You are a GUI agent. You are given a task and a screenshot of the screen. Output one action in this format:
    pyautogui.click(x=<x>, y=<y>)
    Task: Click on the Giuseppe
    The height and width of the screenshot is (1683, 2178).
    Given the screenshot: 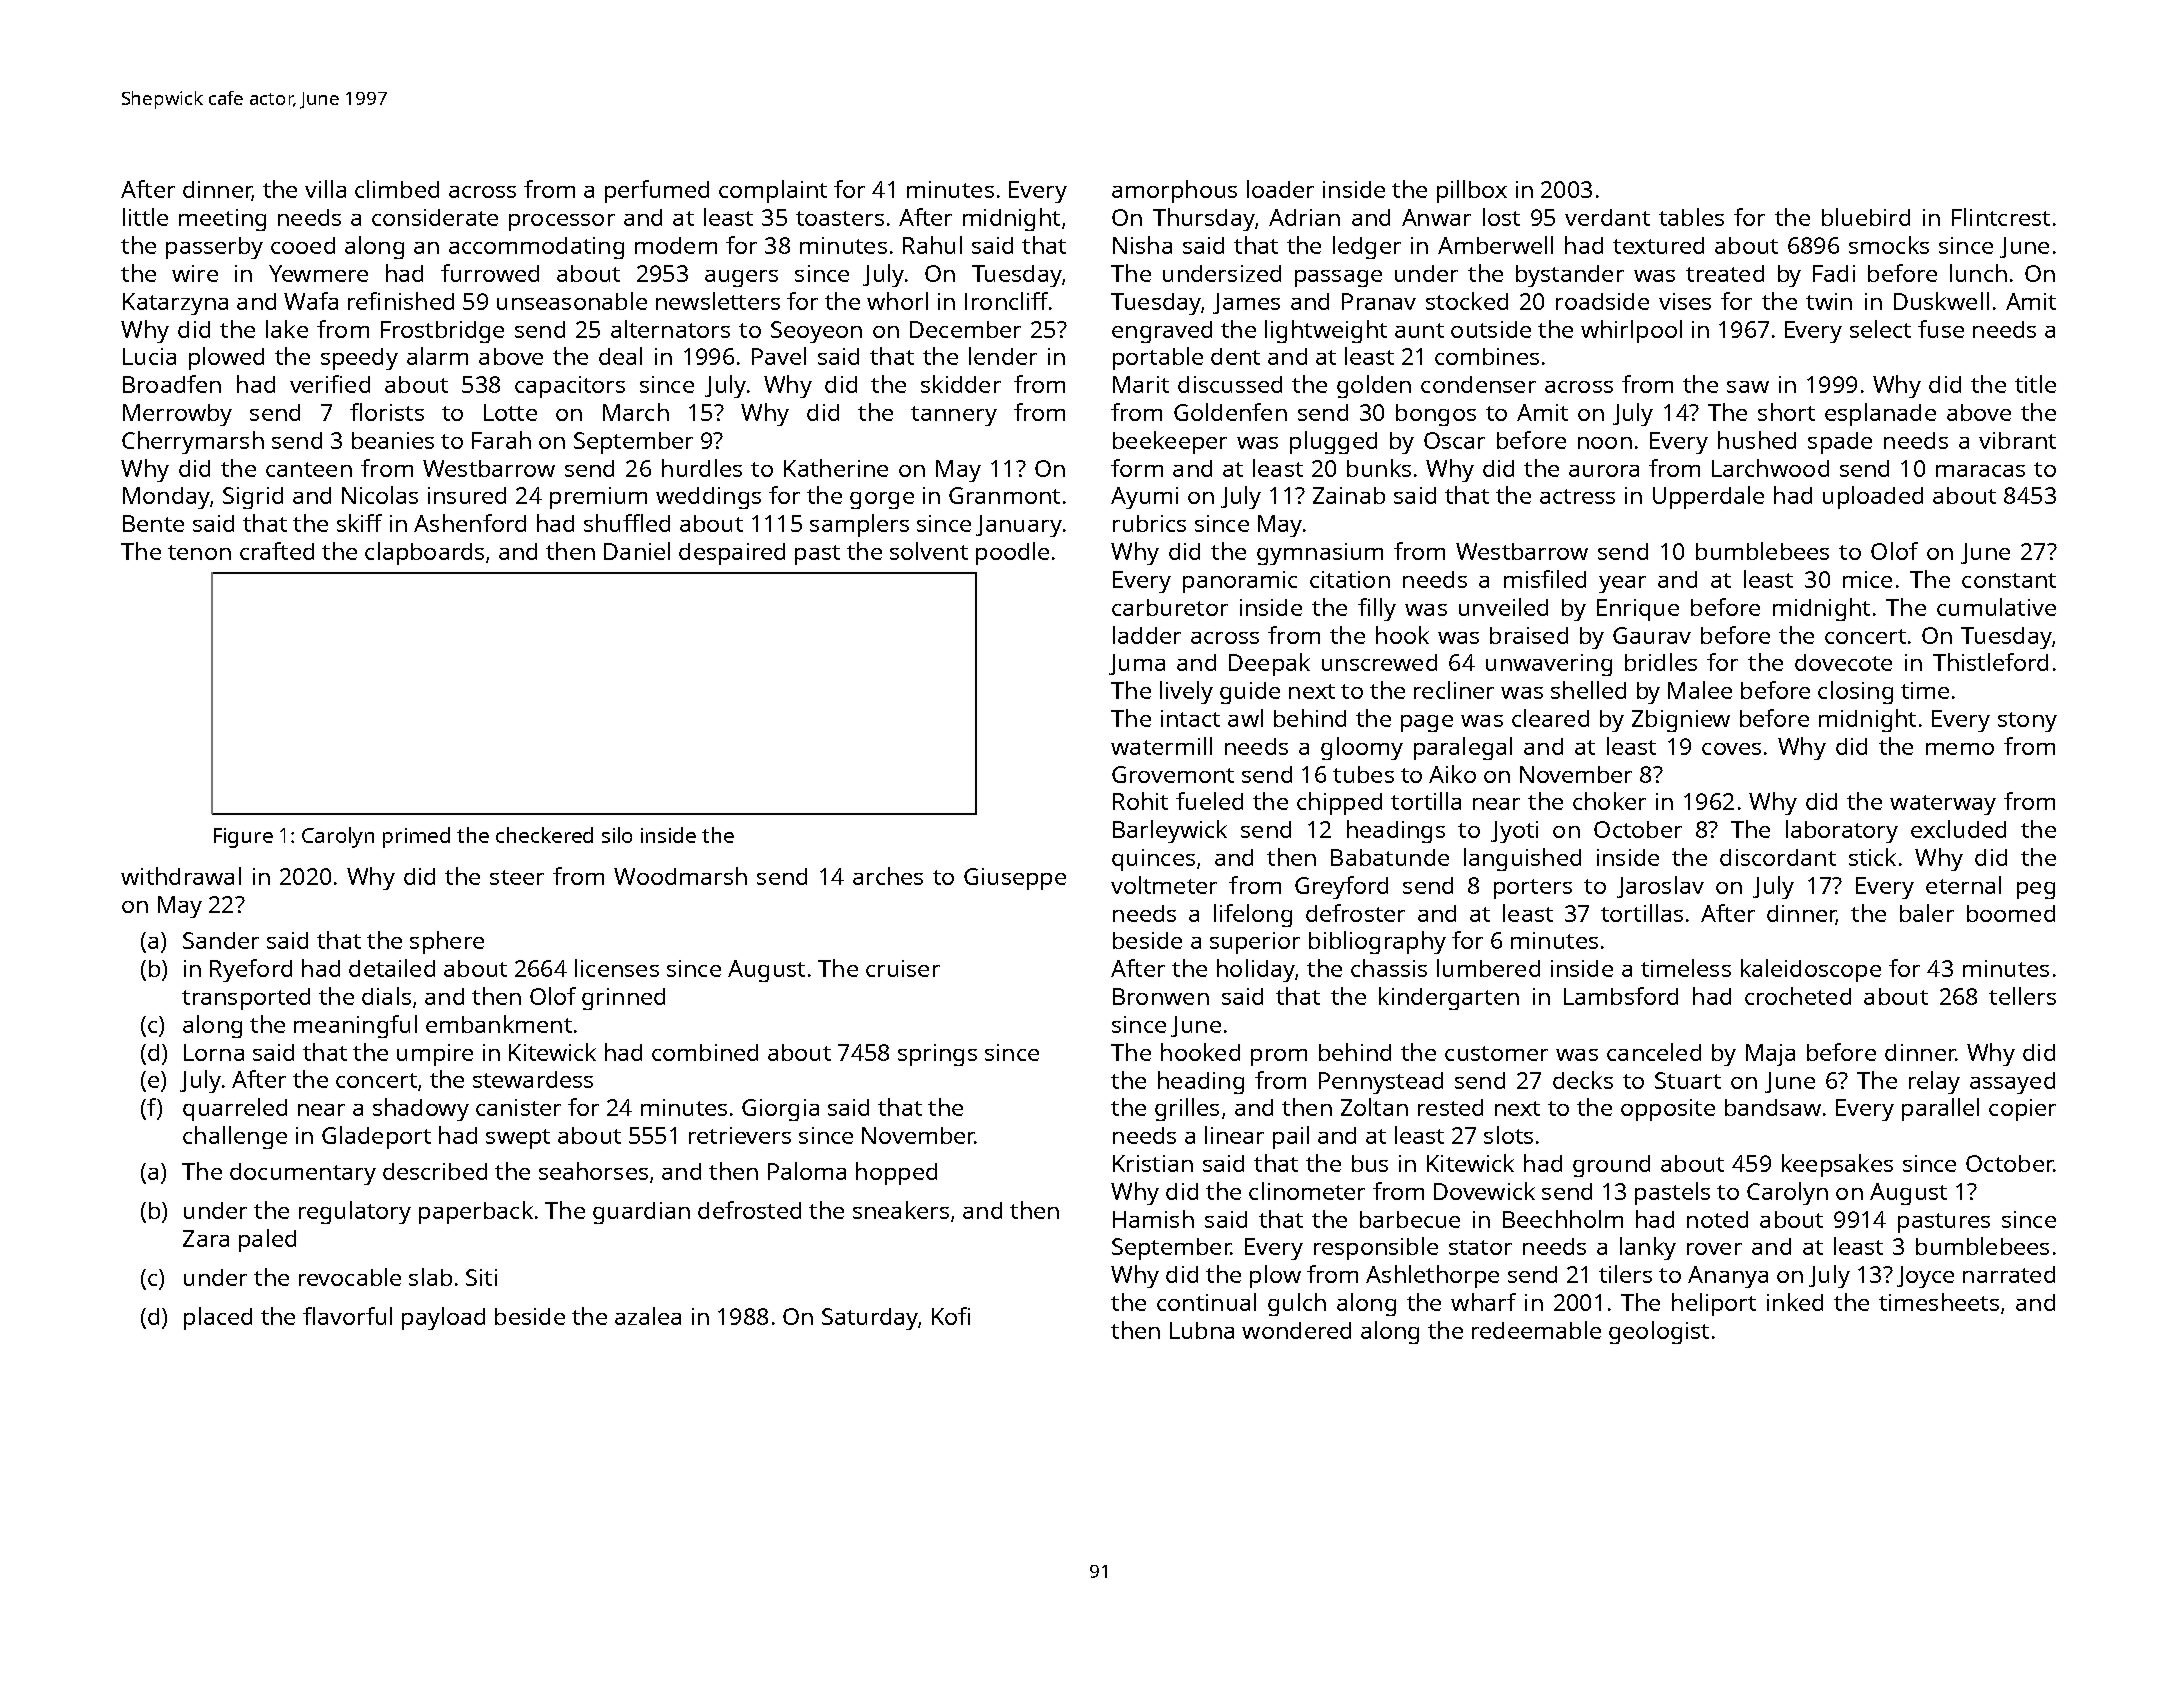 What is the action you would take?
    pyautogui.click(x=1015, y=879)
